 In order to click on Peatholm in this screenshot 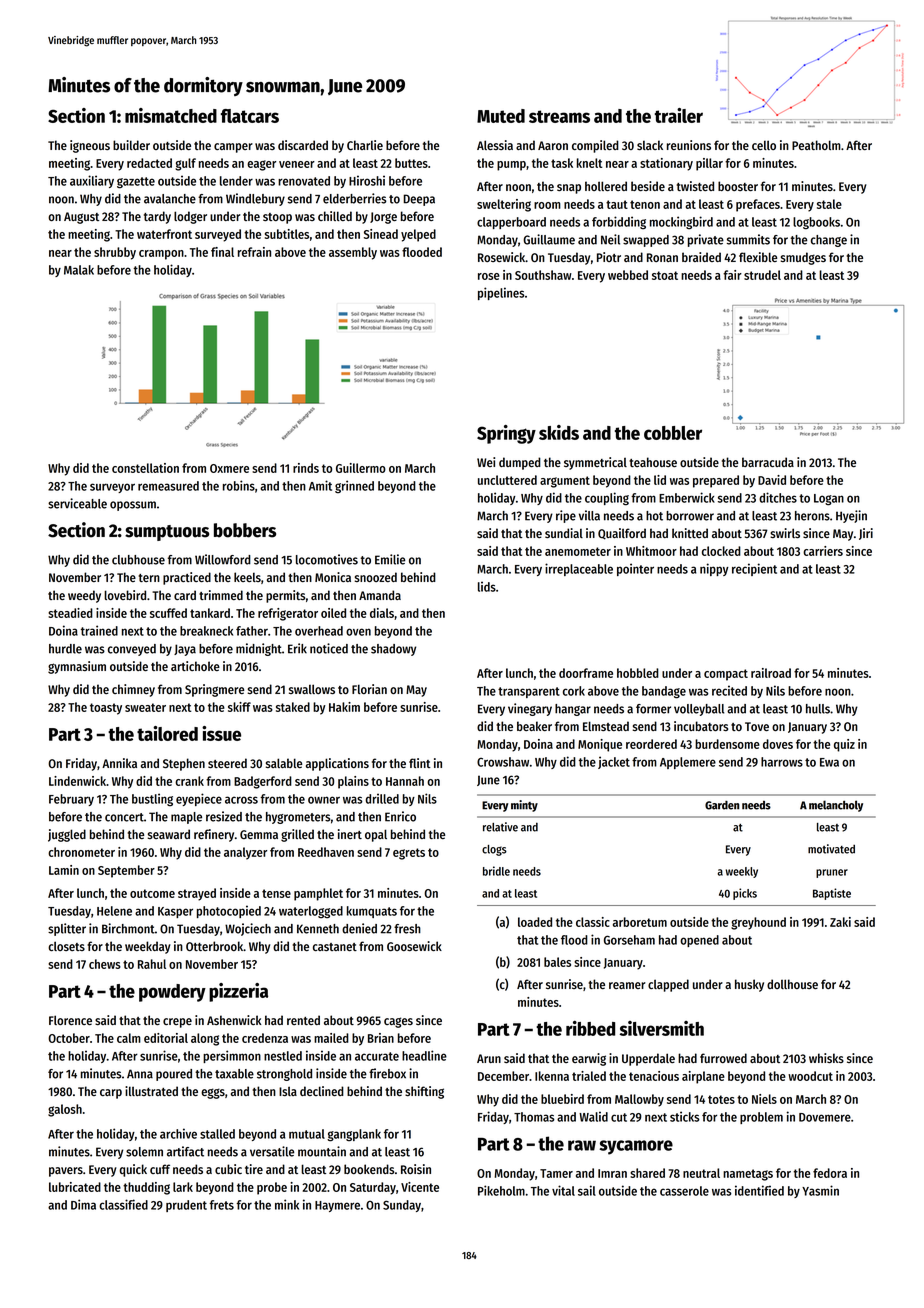, I will do `click(816, 145)`.
